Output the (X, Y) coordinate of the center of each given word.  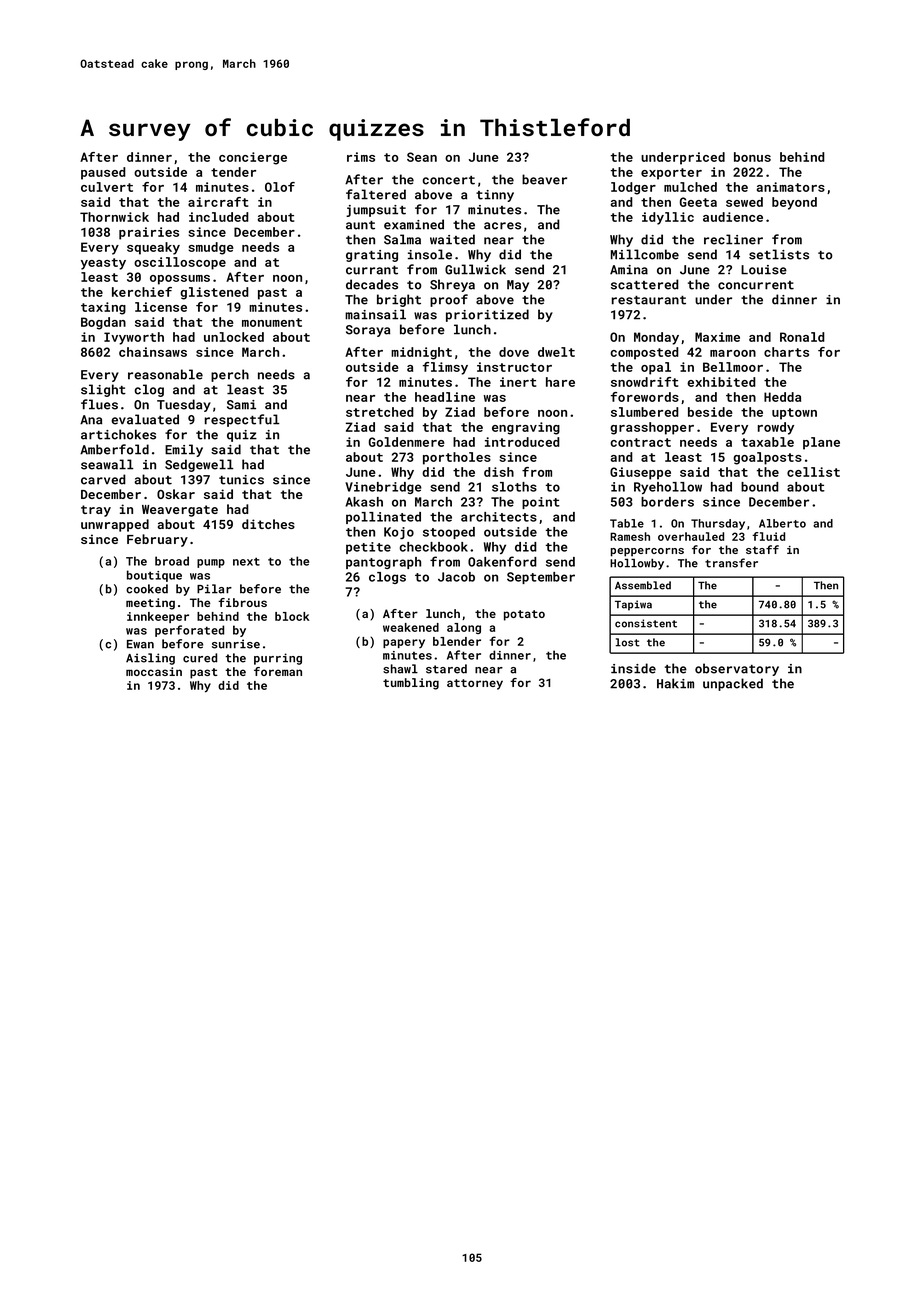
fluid (768, 536)
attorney (475, 684)
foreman (278, 671)
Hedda (782, 397)
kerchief (142, 292)
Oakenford (502, 561)
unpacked (733, 684)
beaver (544, 179)
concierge (253, 158)
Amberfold (114, 449)
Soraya (368, 331)
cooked (147, 589)
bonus (752, 157)
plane (821, 443)
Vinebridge (383, 488)
